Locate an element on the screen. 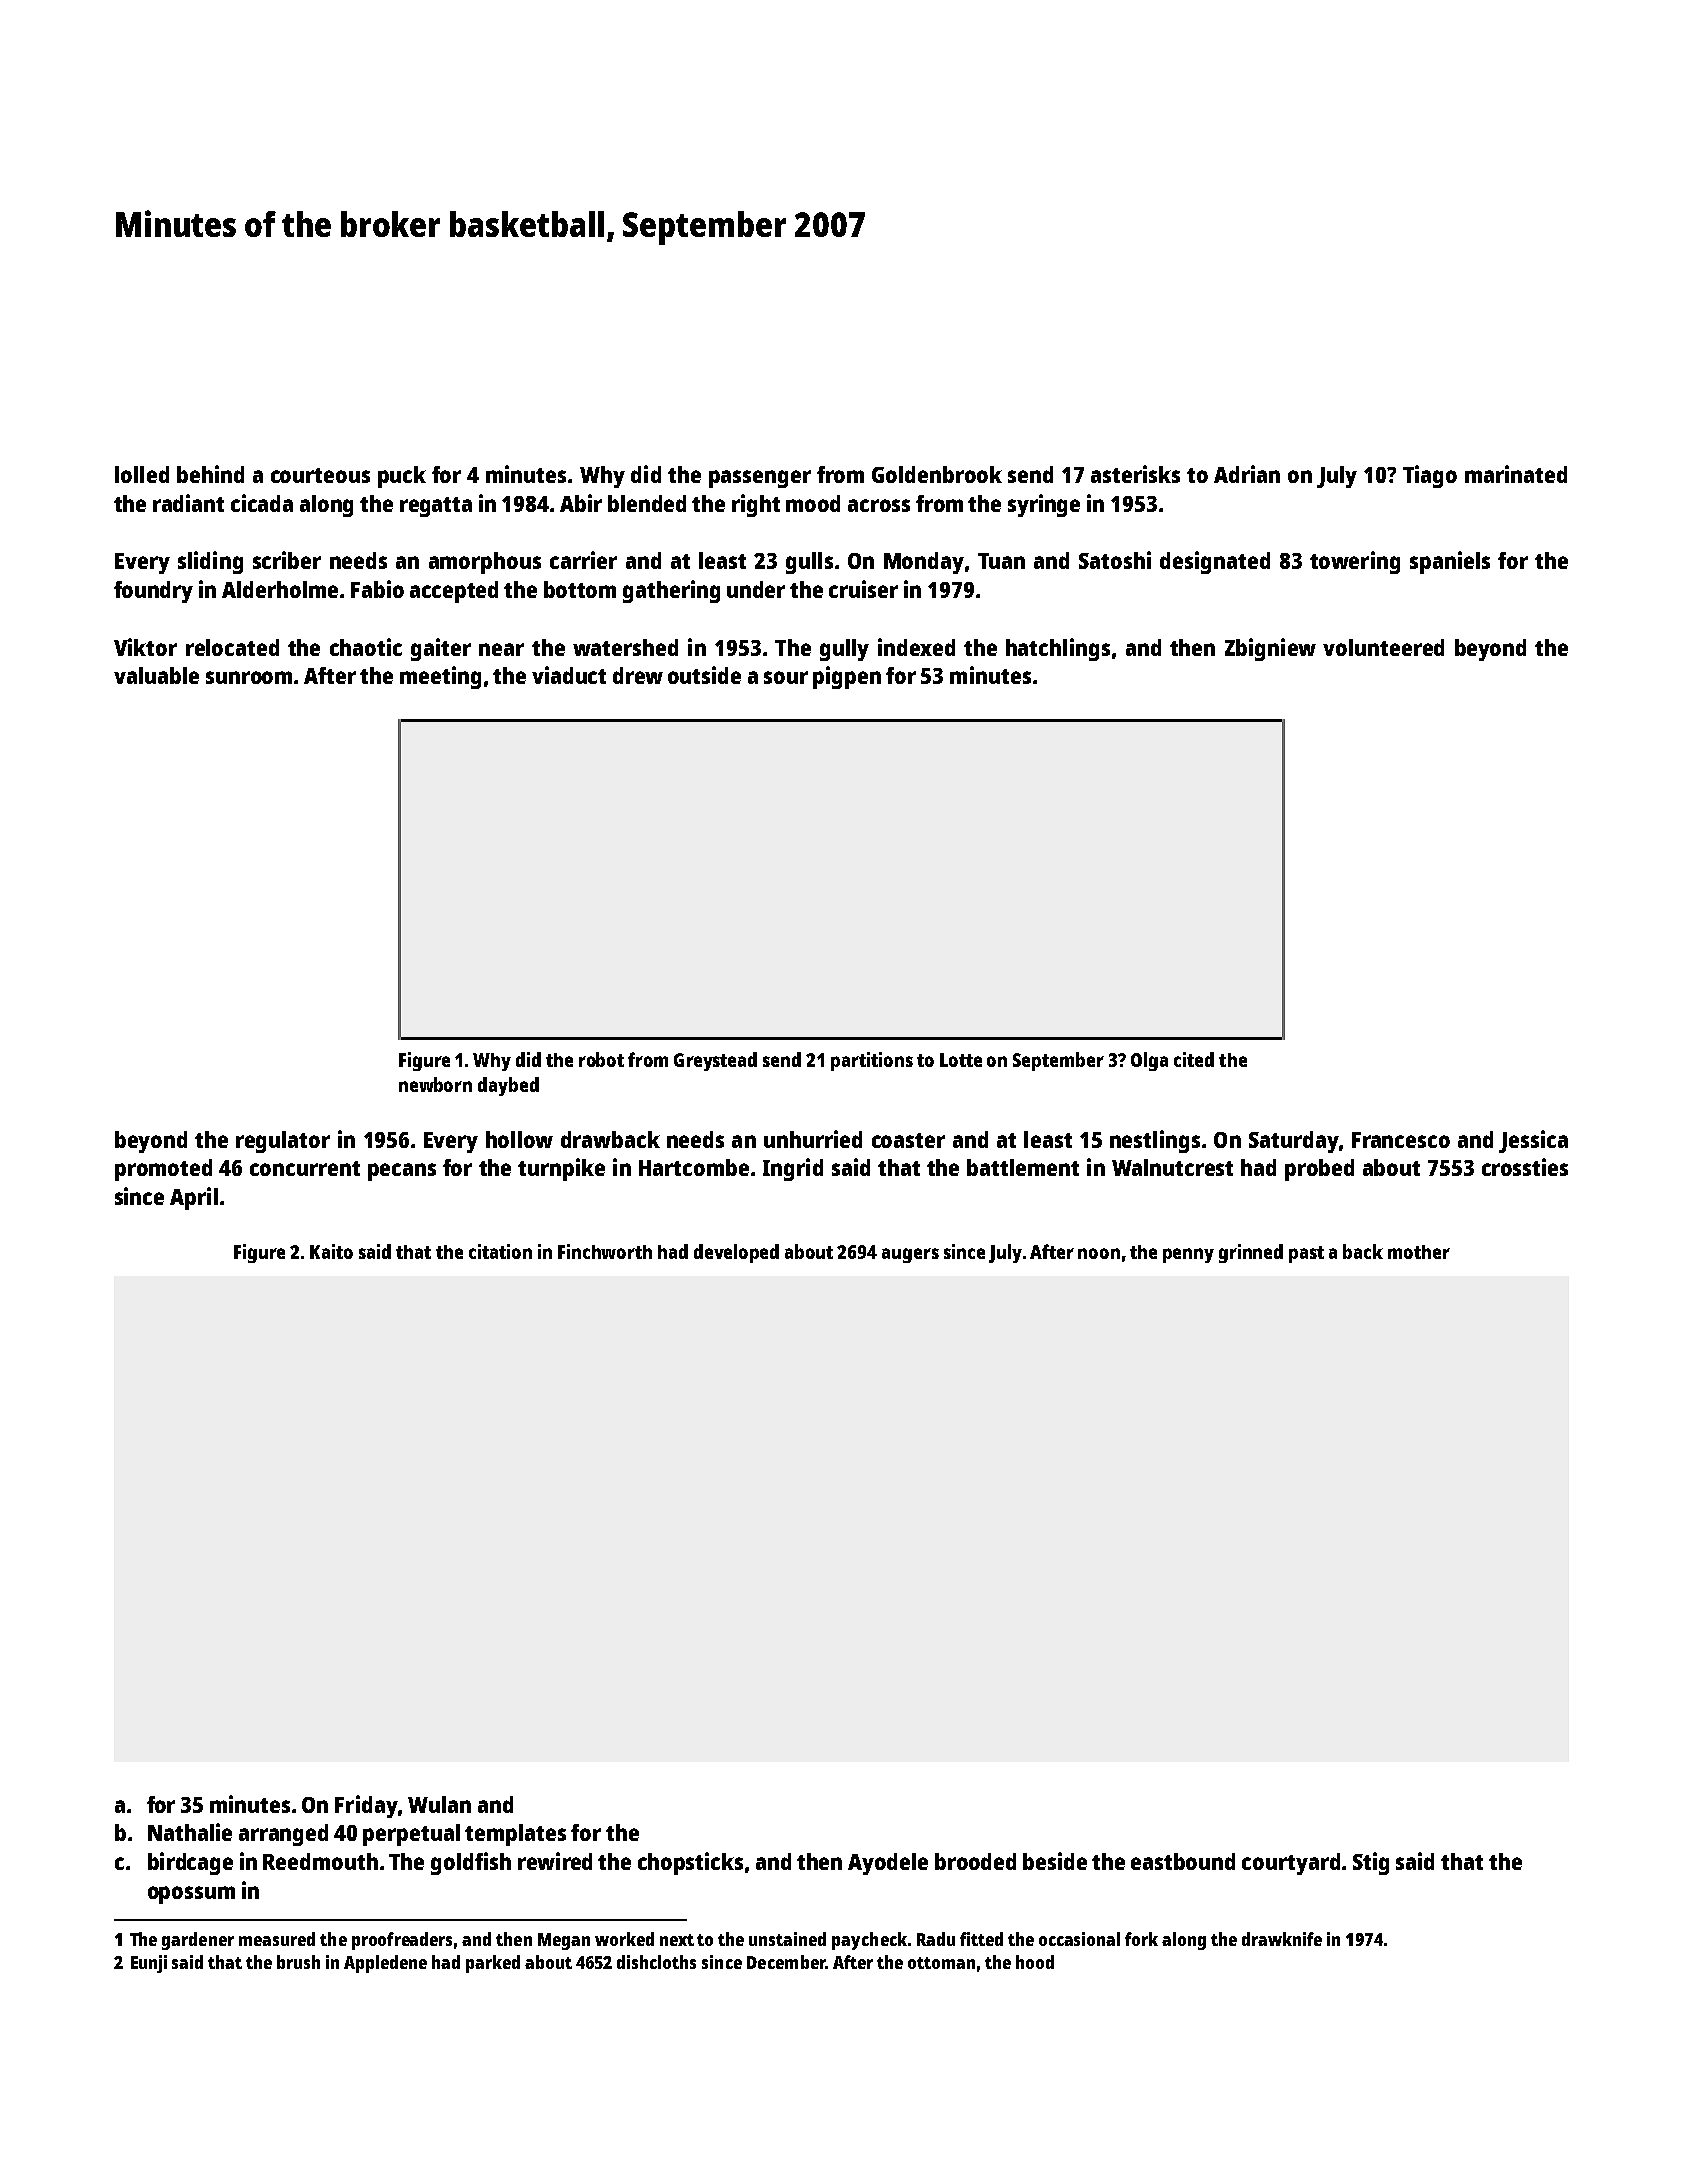  Goldenbrook is located at coordinates (937, 474).
